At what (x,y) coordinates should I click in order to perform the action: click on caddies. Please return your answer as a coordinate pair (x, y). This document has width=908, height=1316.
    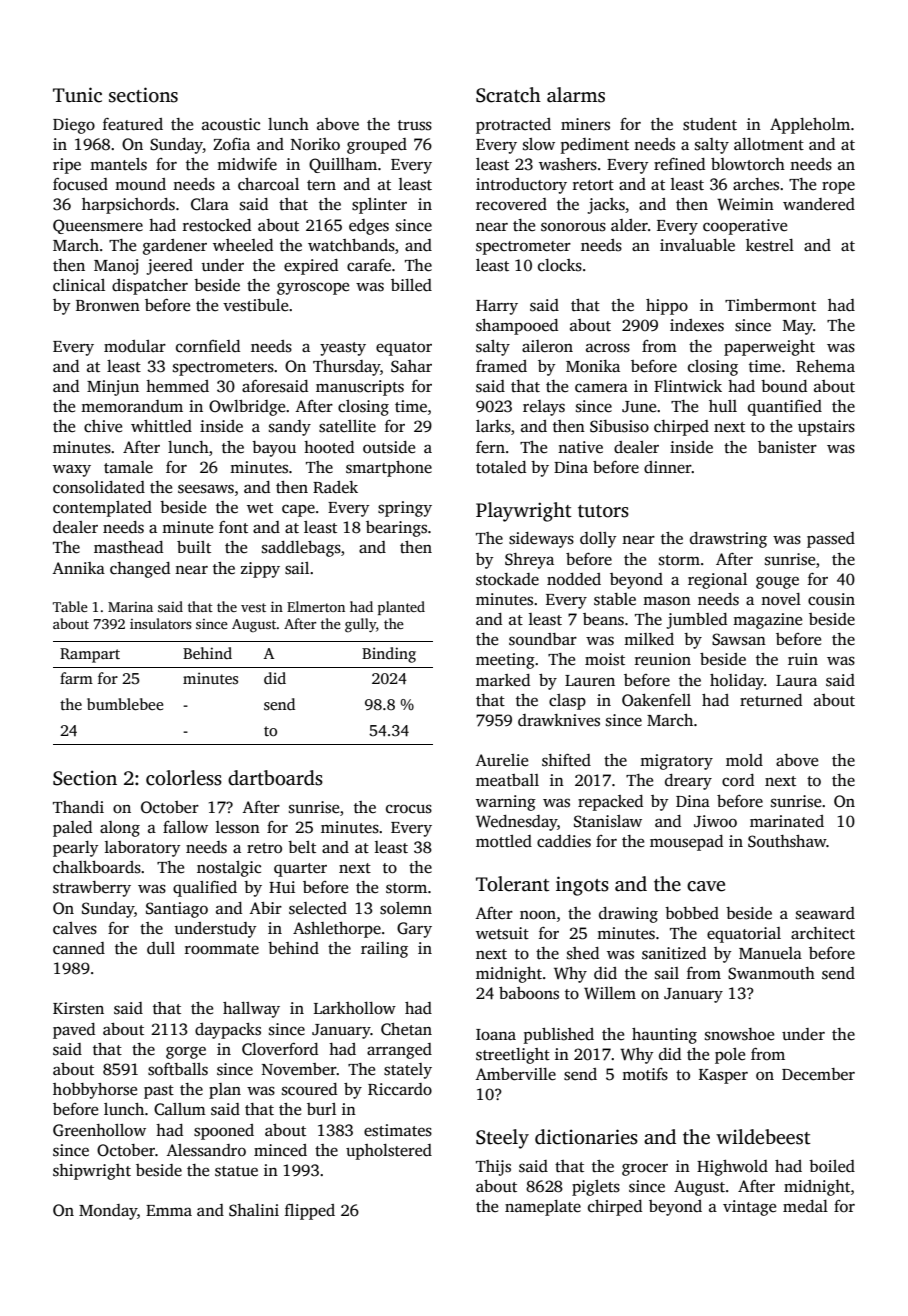
    Looking at the image, I should click on (564, 841).
